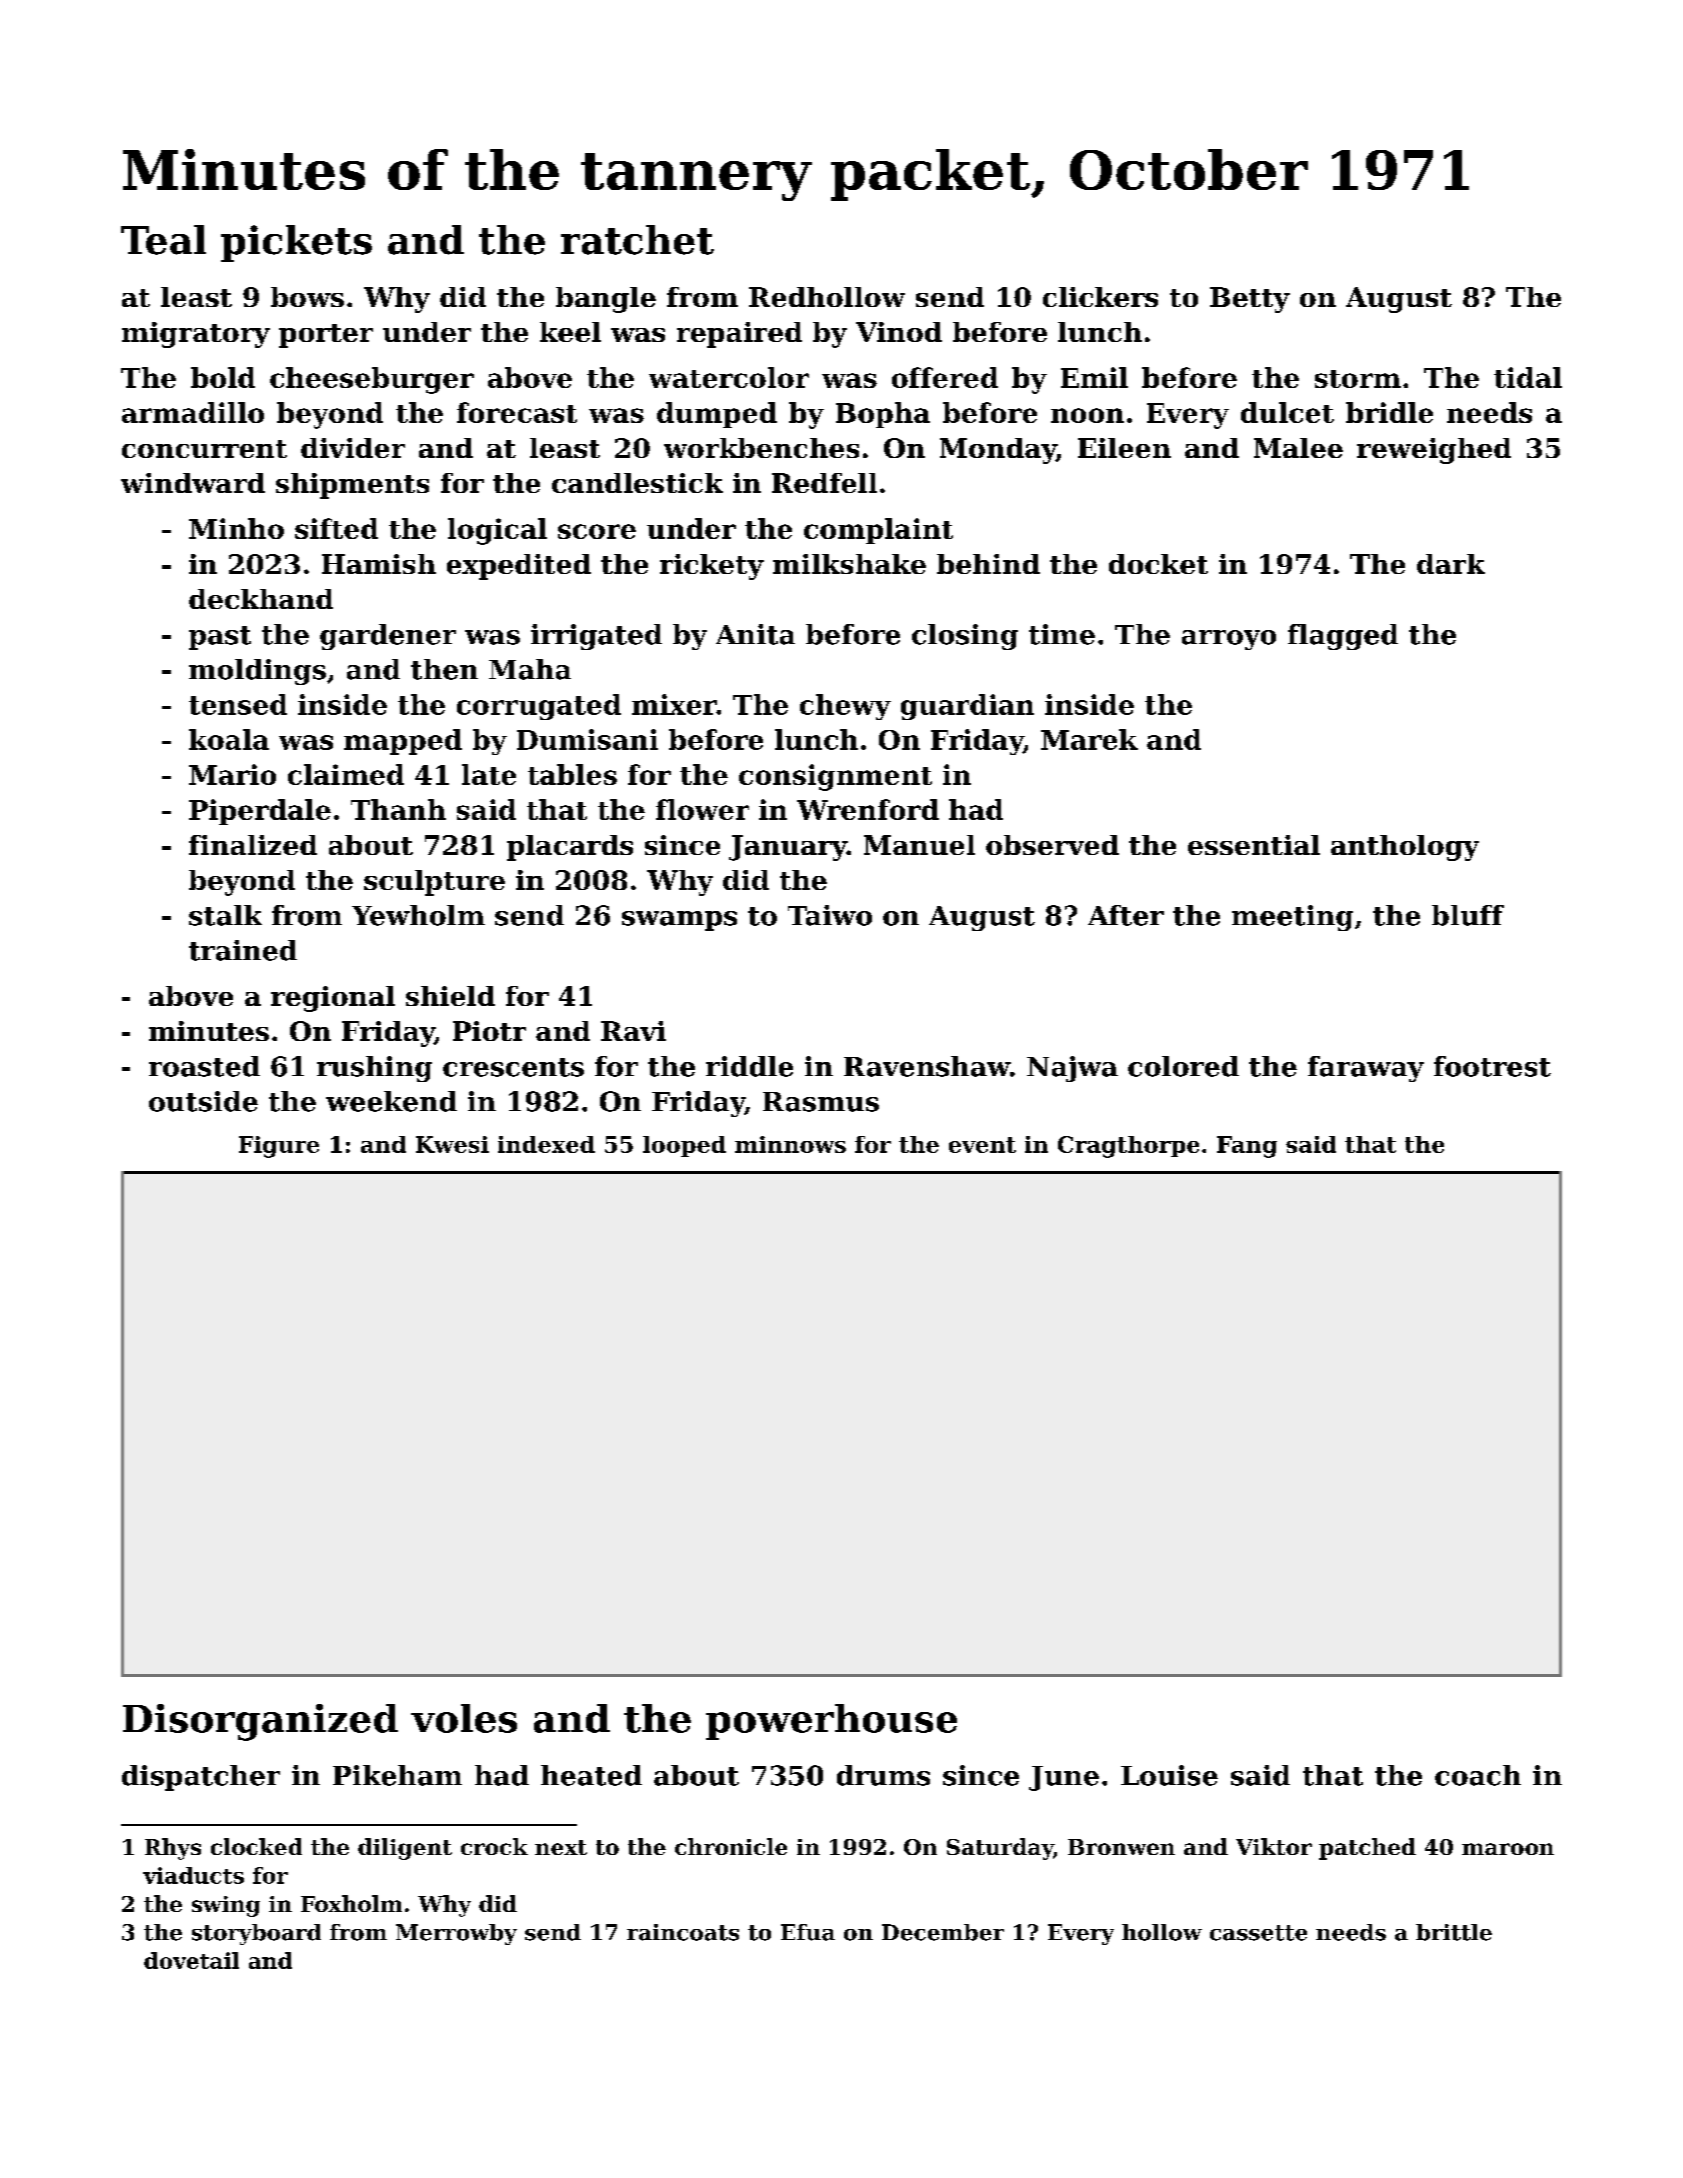 The height and width of the screenshot is (2178, 1683). What do you see at coordinates (1254, 845) in the screenshot?
I see `essential` at bounding box center [1254, 845].
